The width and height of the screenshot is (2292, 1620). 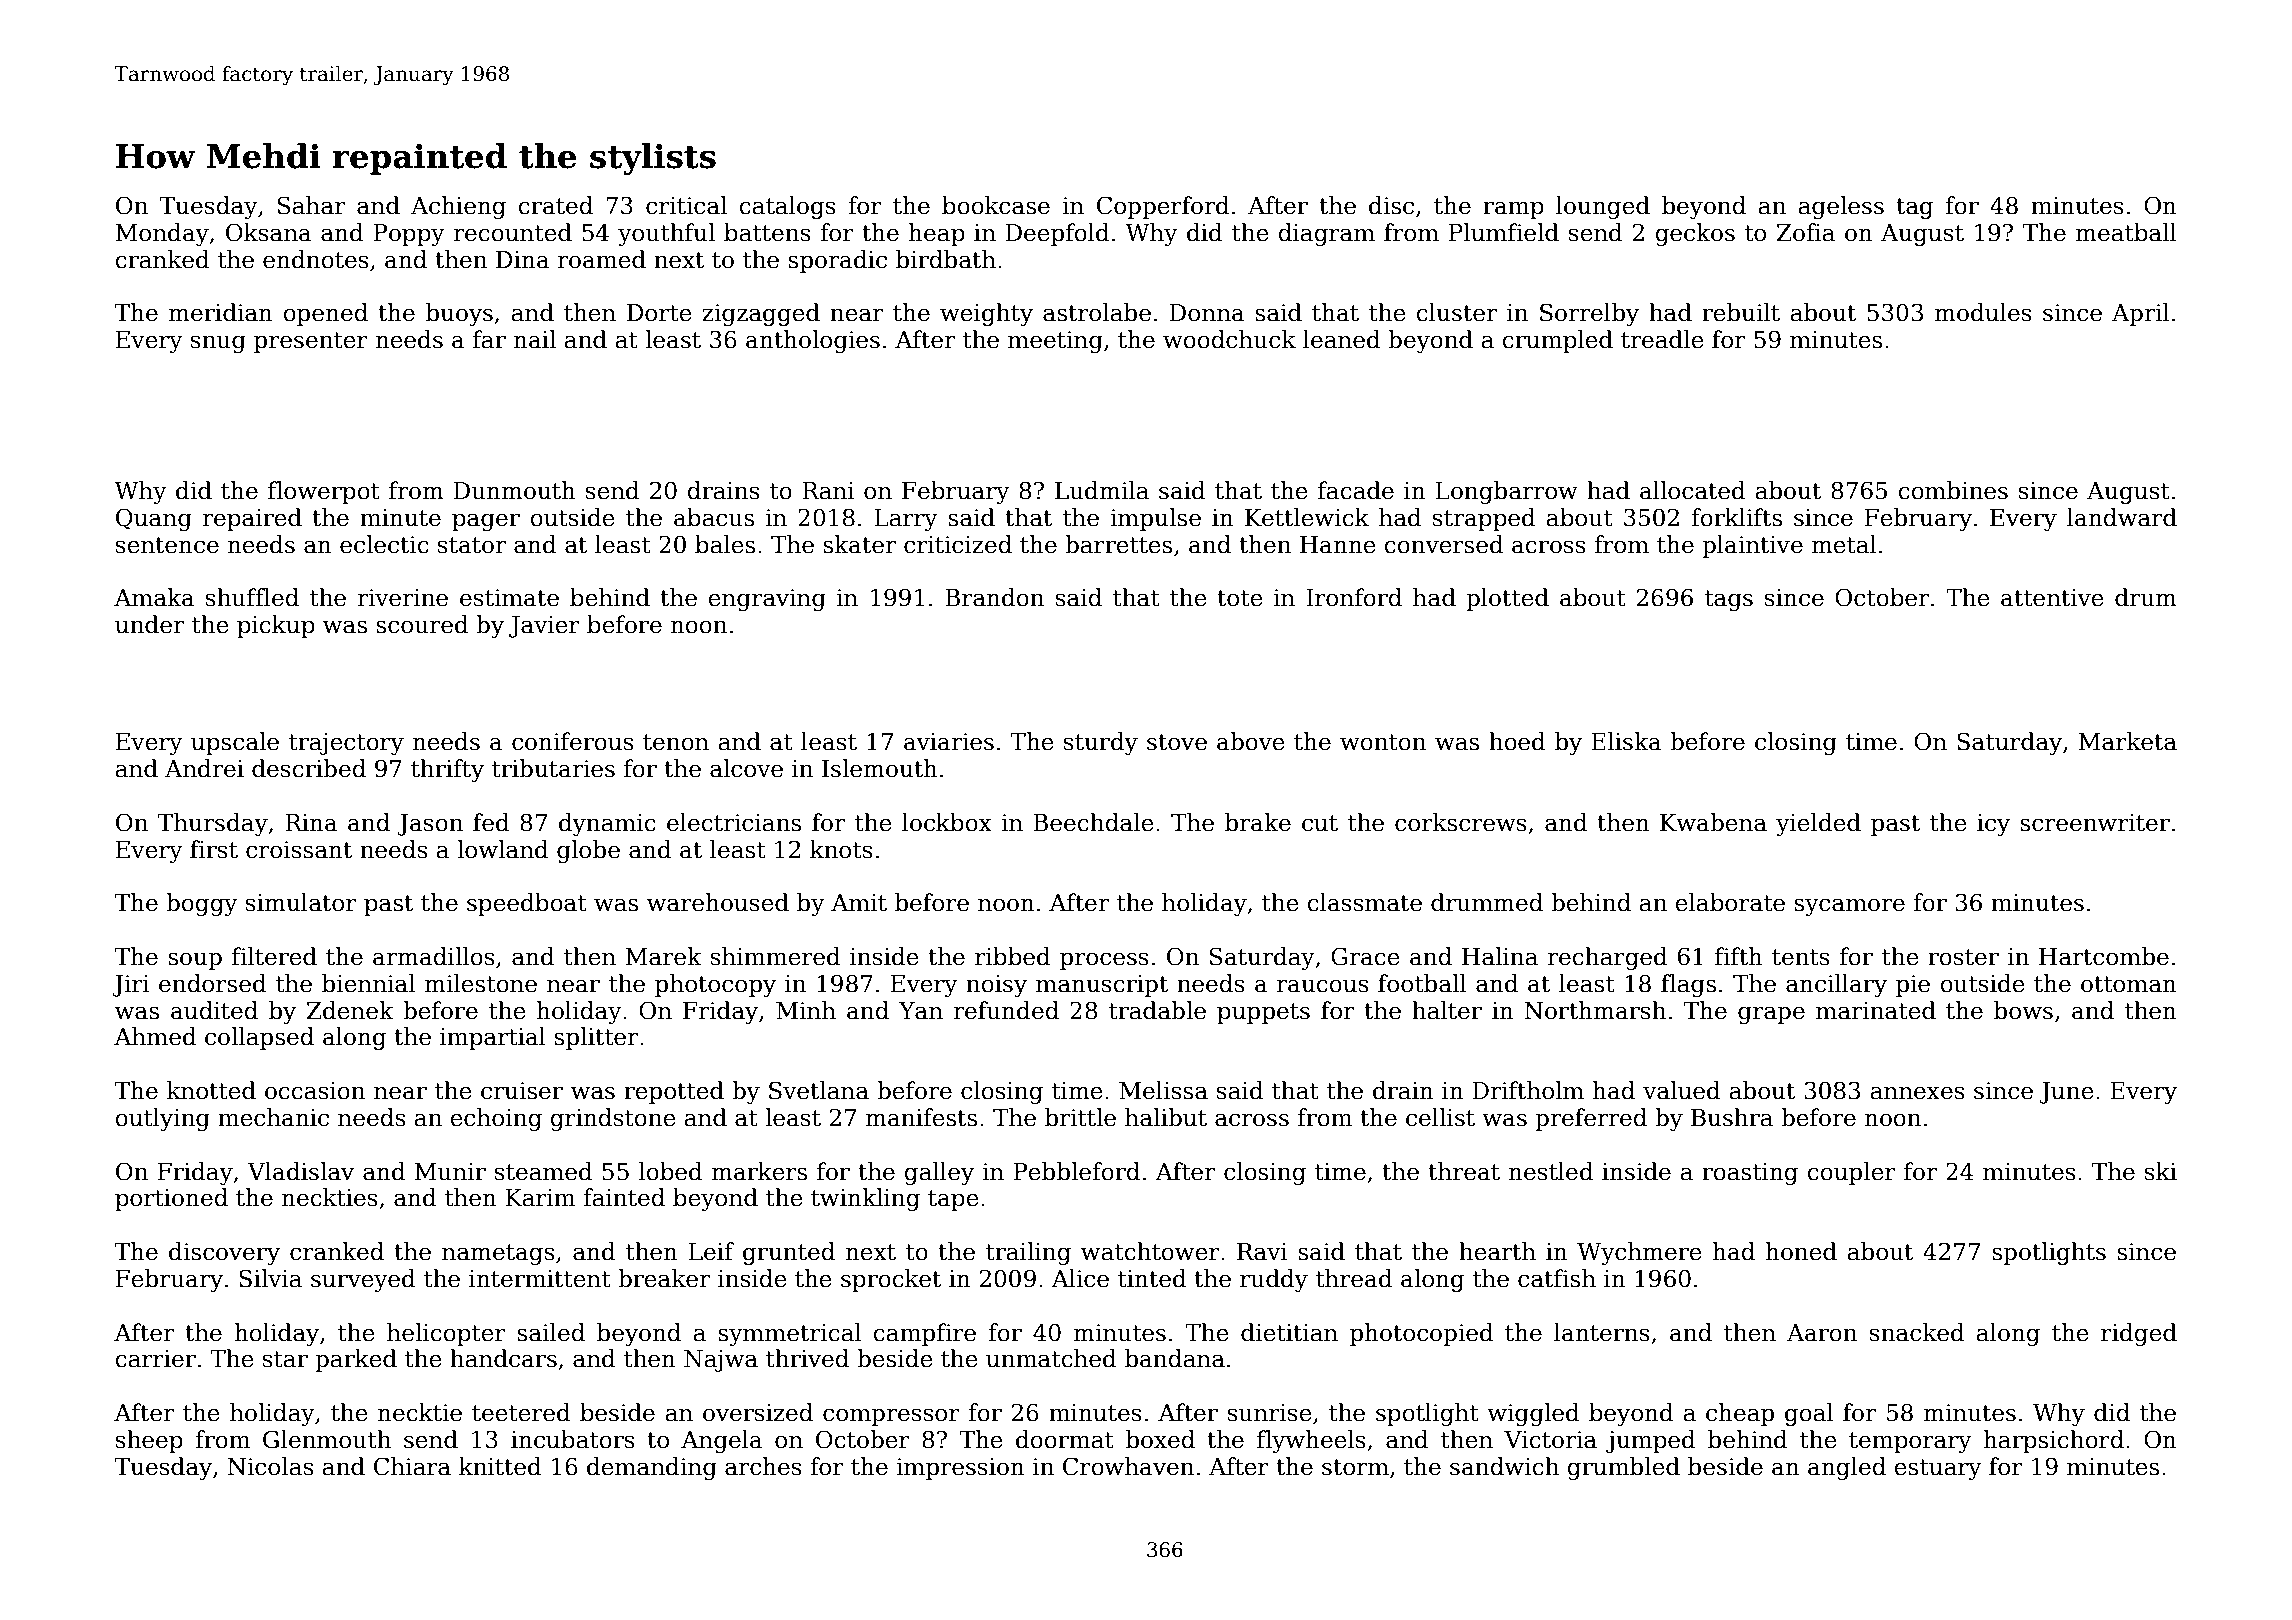 I want to click on dynamic, so click(x=607, y=824).
